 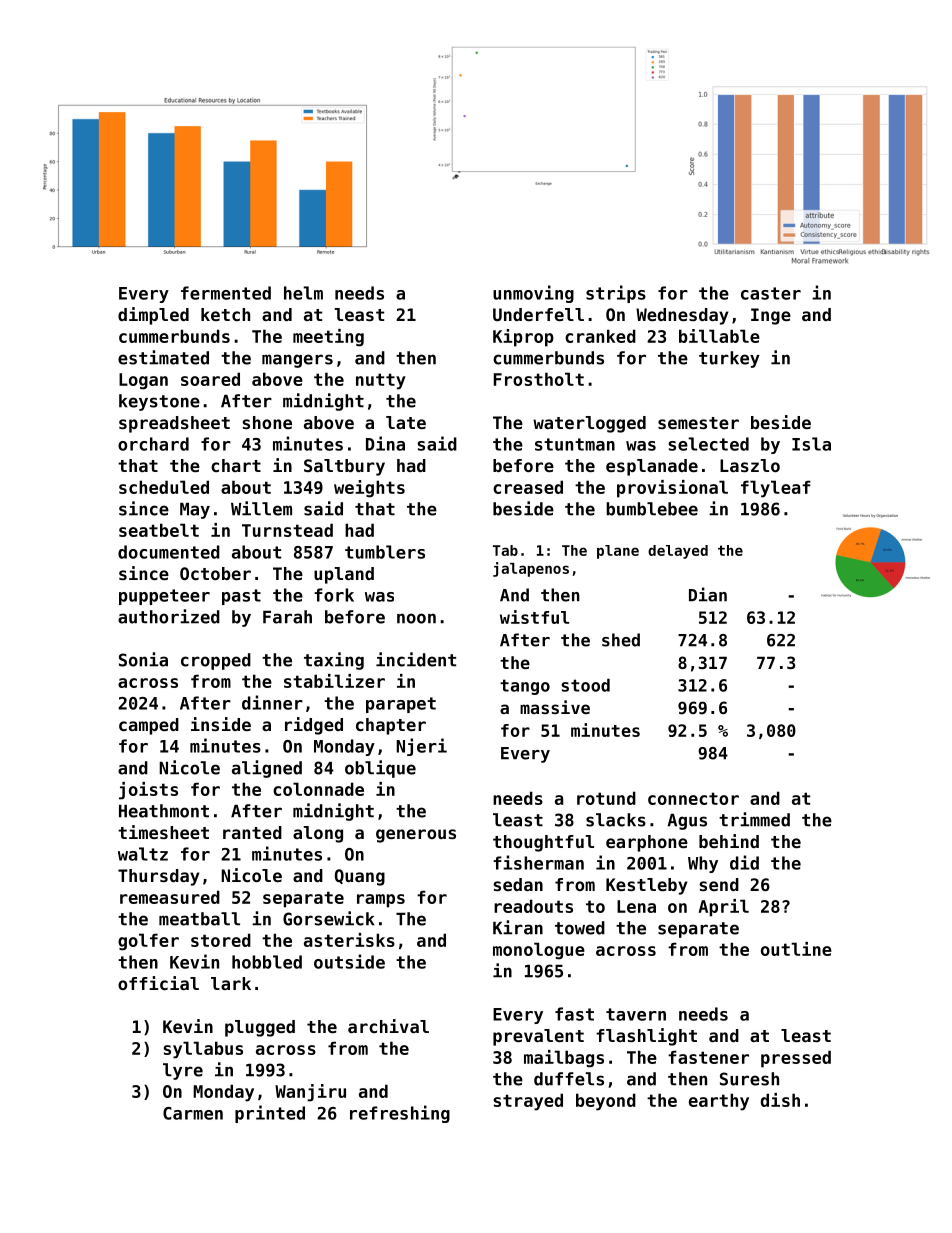 I want to click on fermented, so click(x=226, y=293).
